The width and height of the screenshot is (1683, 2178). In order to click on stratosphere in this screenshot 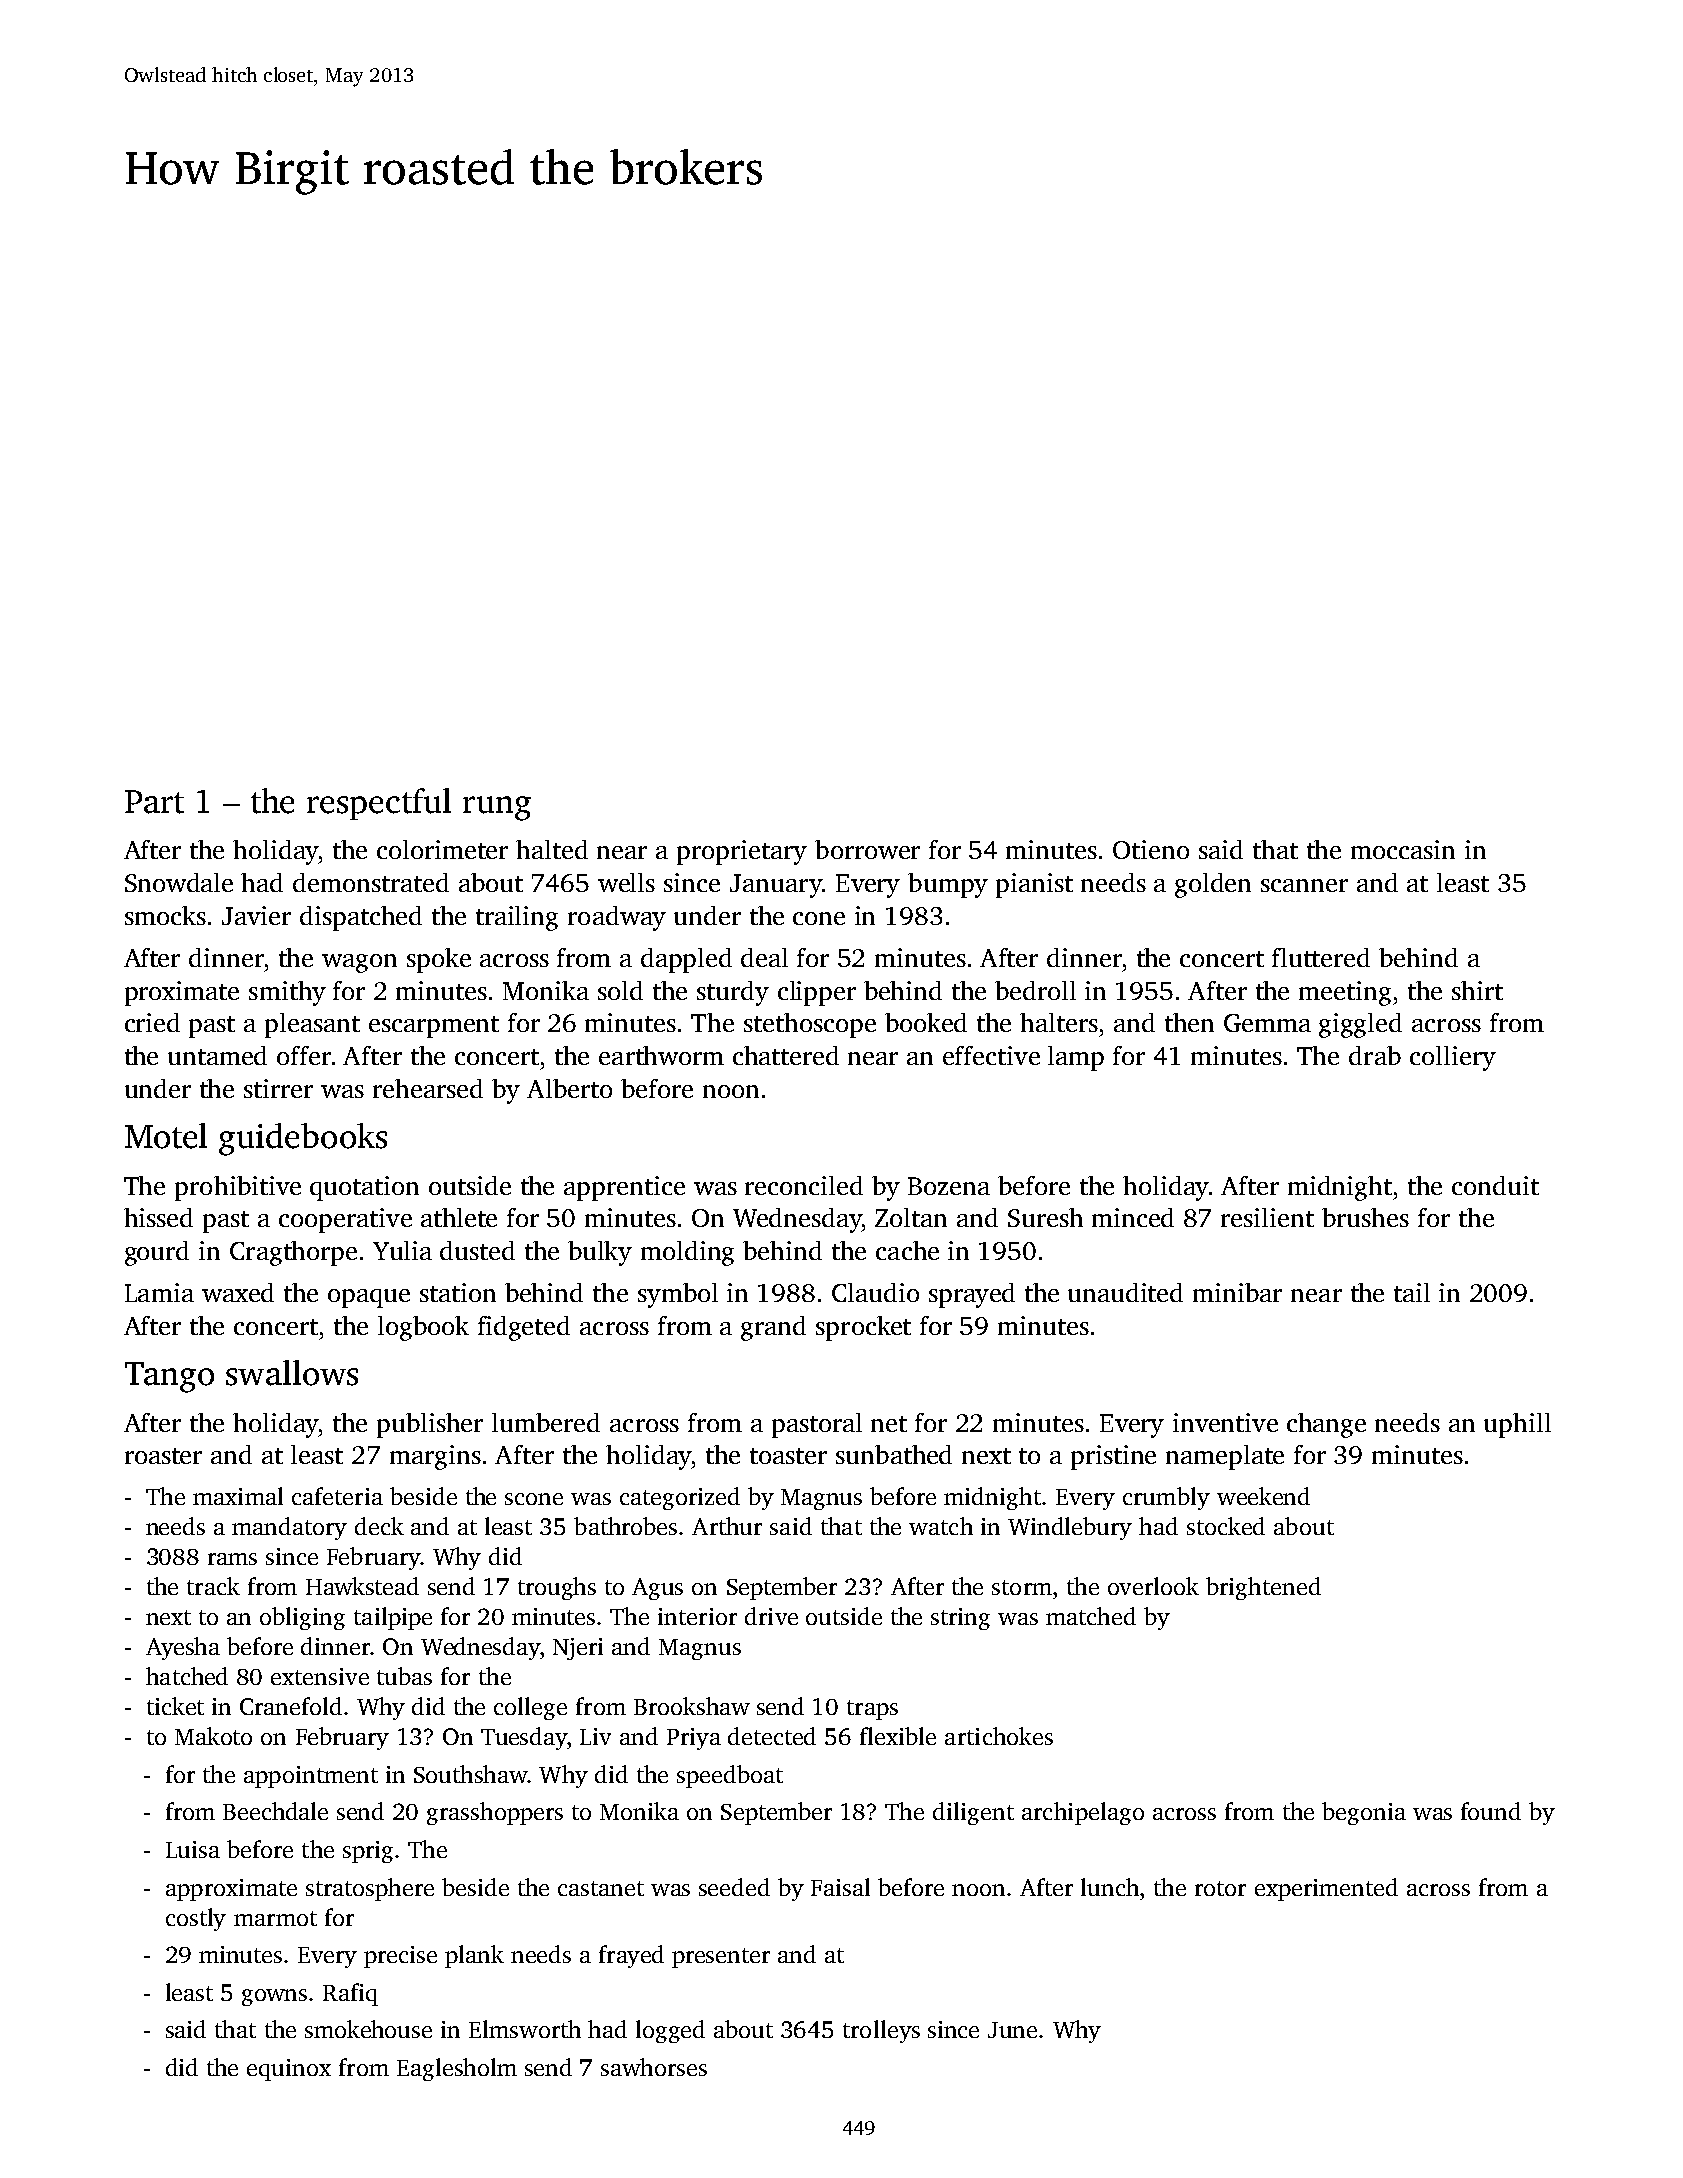, I will do `click(370, 1889)`.
